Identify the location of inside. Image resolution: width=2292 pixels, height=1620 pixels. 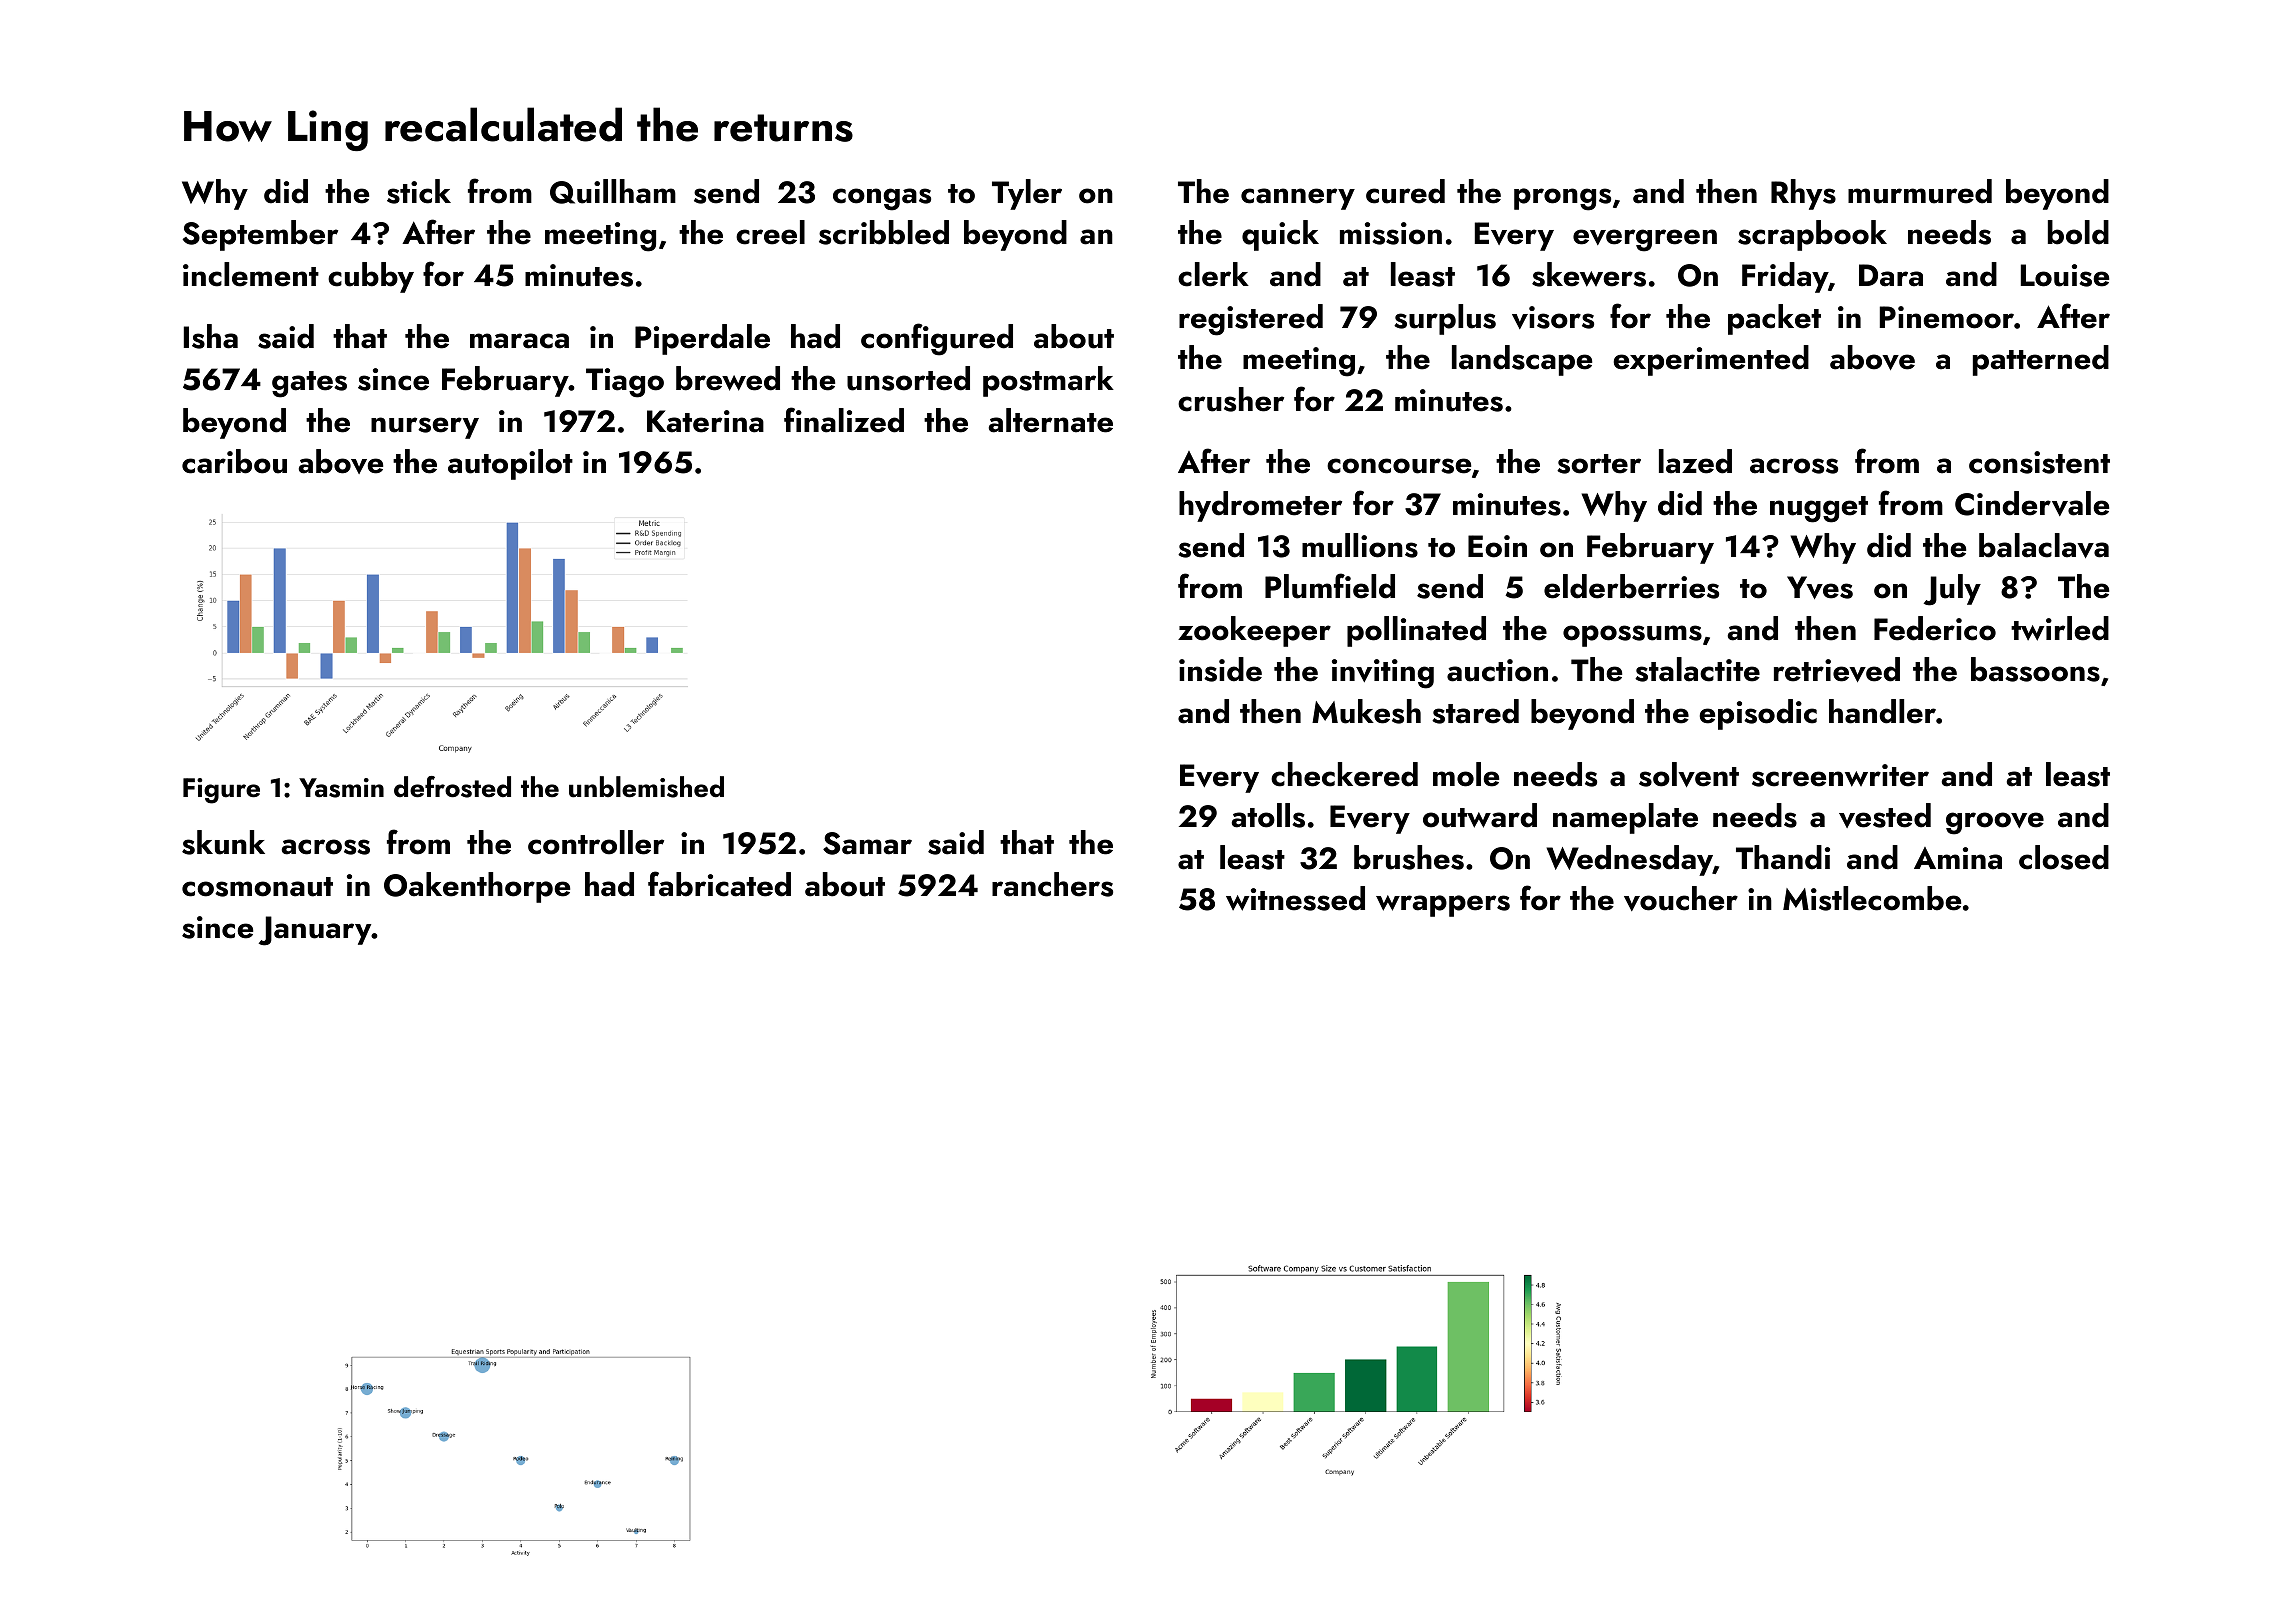
(1220, 669).
